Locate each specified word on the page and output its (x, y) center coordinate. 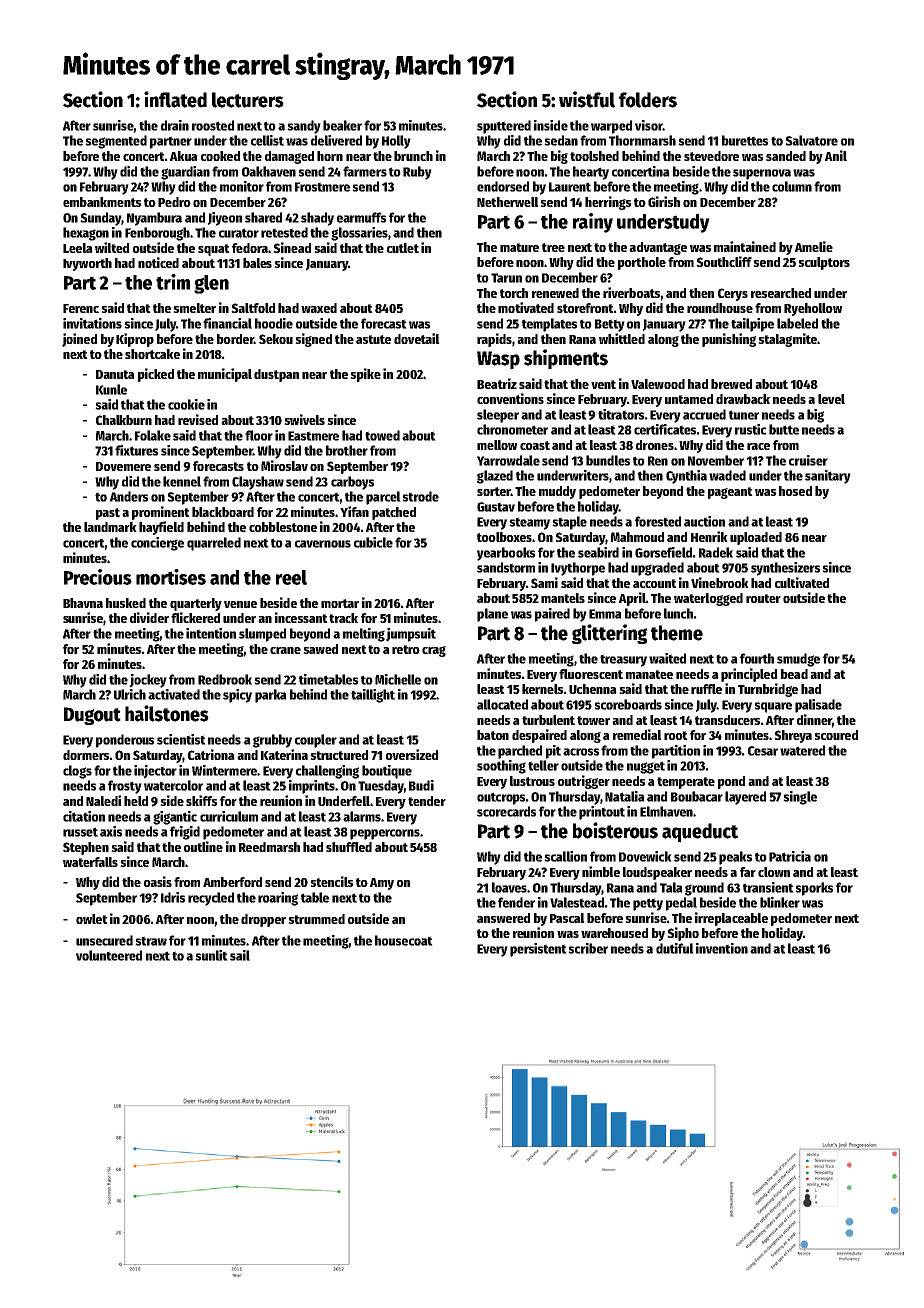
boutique (387, 772)
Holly (396, 142)
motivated (526, 307)
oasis (158, 881)
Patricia (790, 856)
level (831, 399)
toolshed (594, 156)
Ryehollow (813, 309)
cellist (267, 140)
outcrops (501, 798)
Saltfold (253, 308)
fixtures (136, 450)
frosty (125, 787)
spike (365, 375)
